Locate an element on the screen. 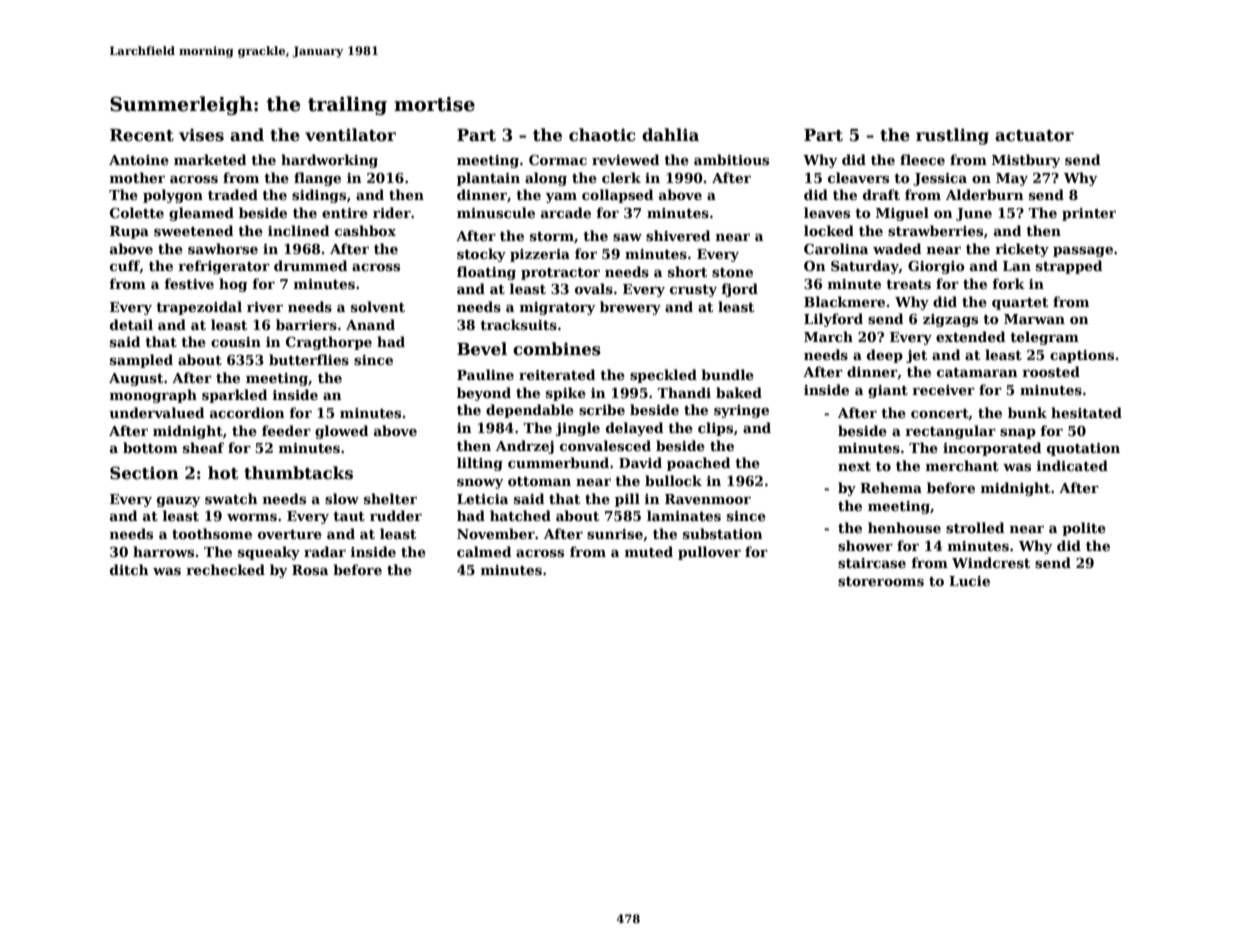 The image size is (1233, 952). chaotic is located at coordinates (602, 135).
